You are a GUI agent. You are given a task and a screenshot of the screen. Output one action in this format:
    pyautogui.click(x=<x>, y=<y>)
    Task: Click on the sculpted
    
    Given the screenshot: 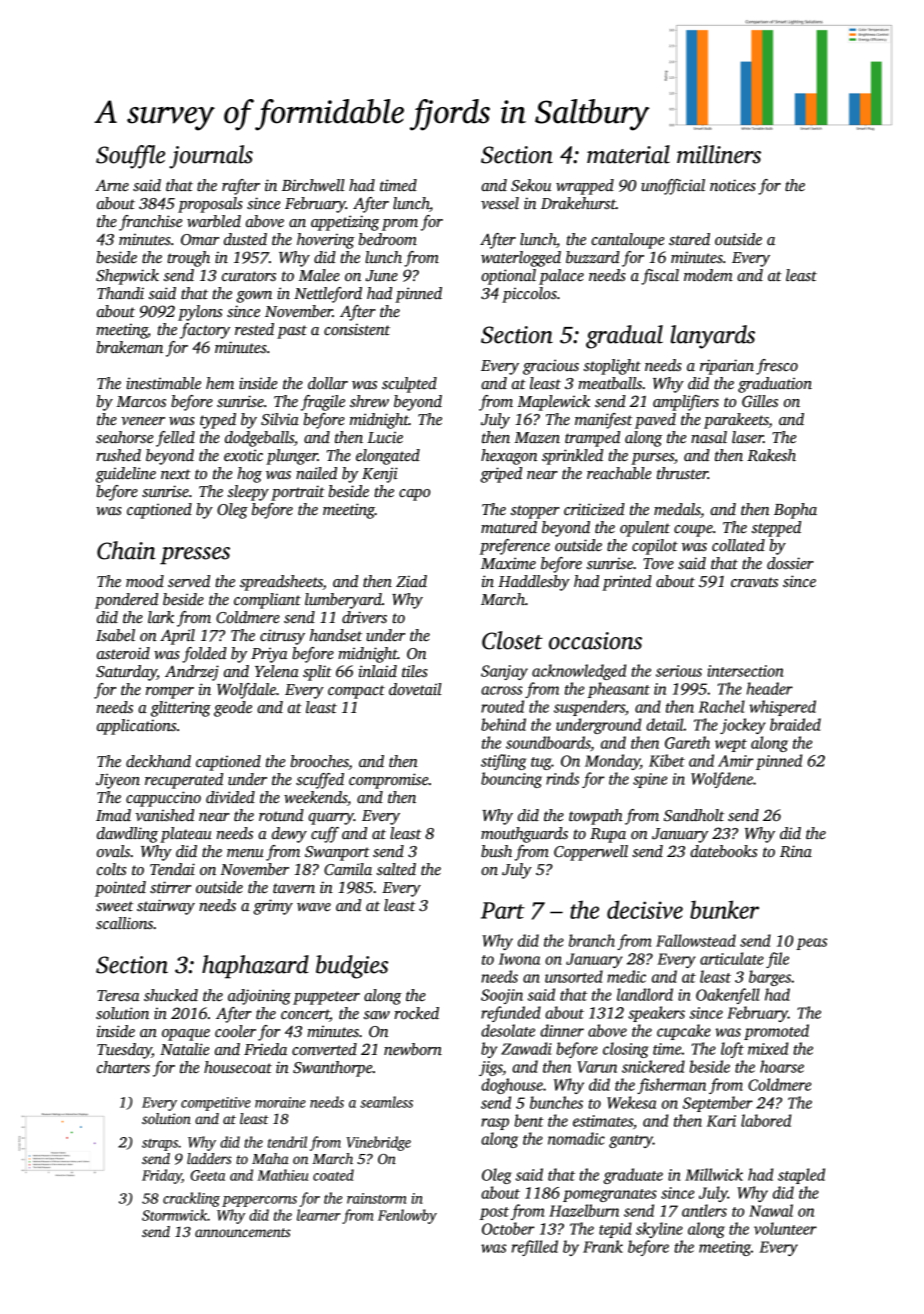 What is the action you would take?
    pyautogui.click(x=409, y=385)
